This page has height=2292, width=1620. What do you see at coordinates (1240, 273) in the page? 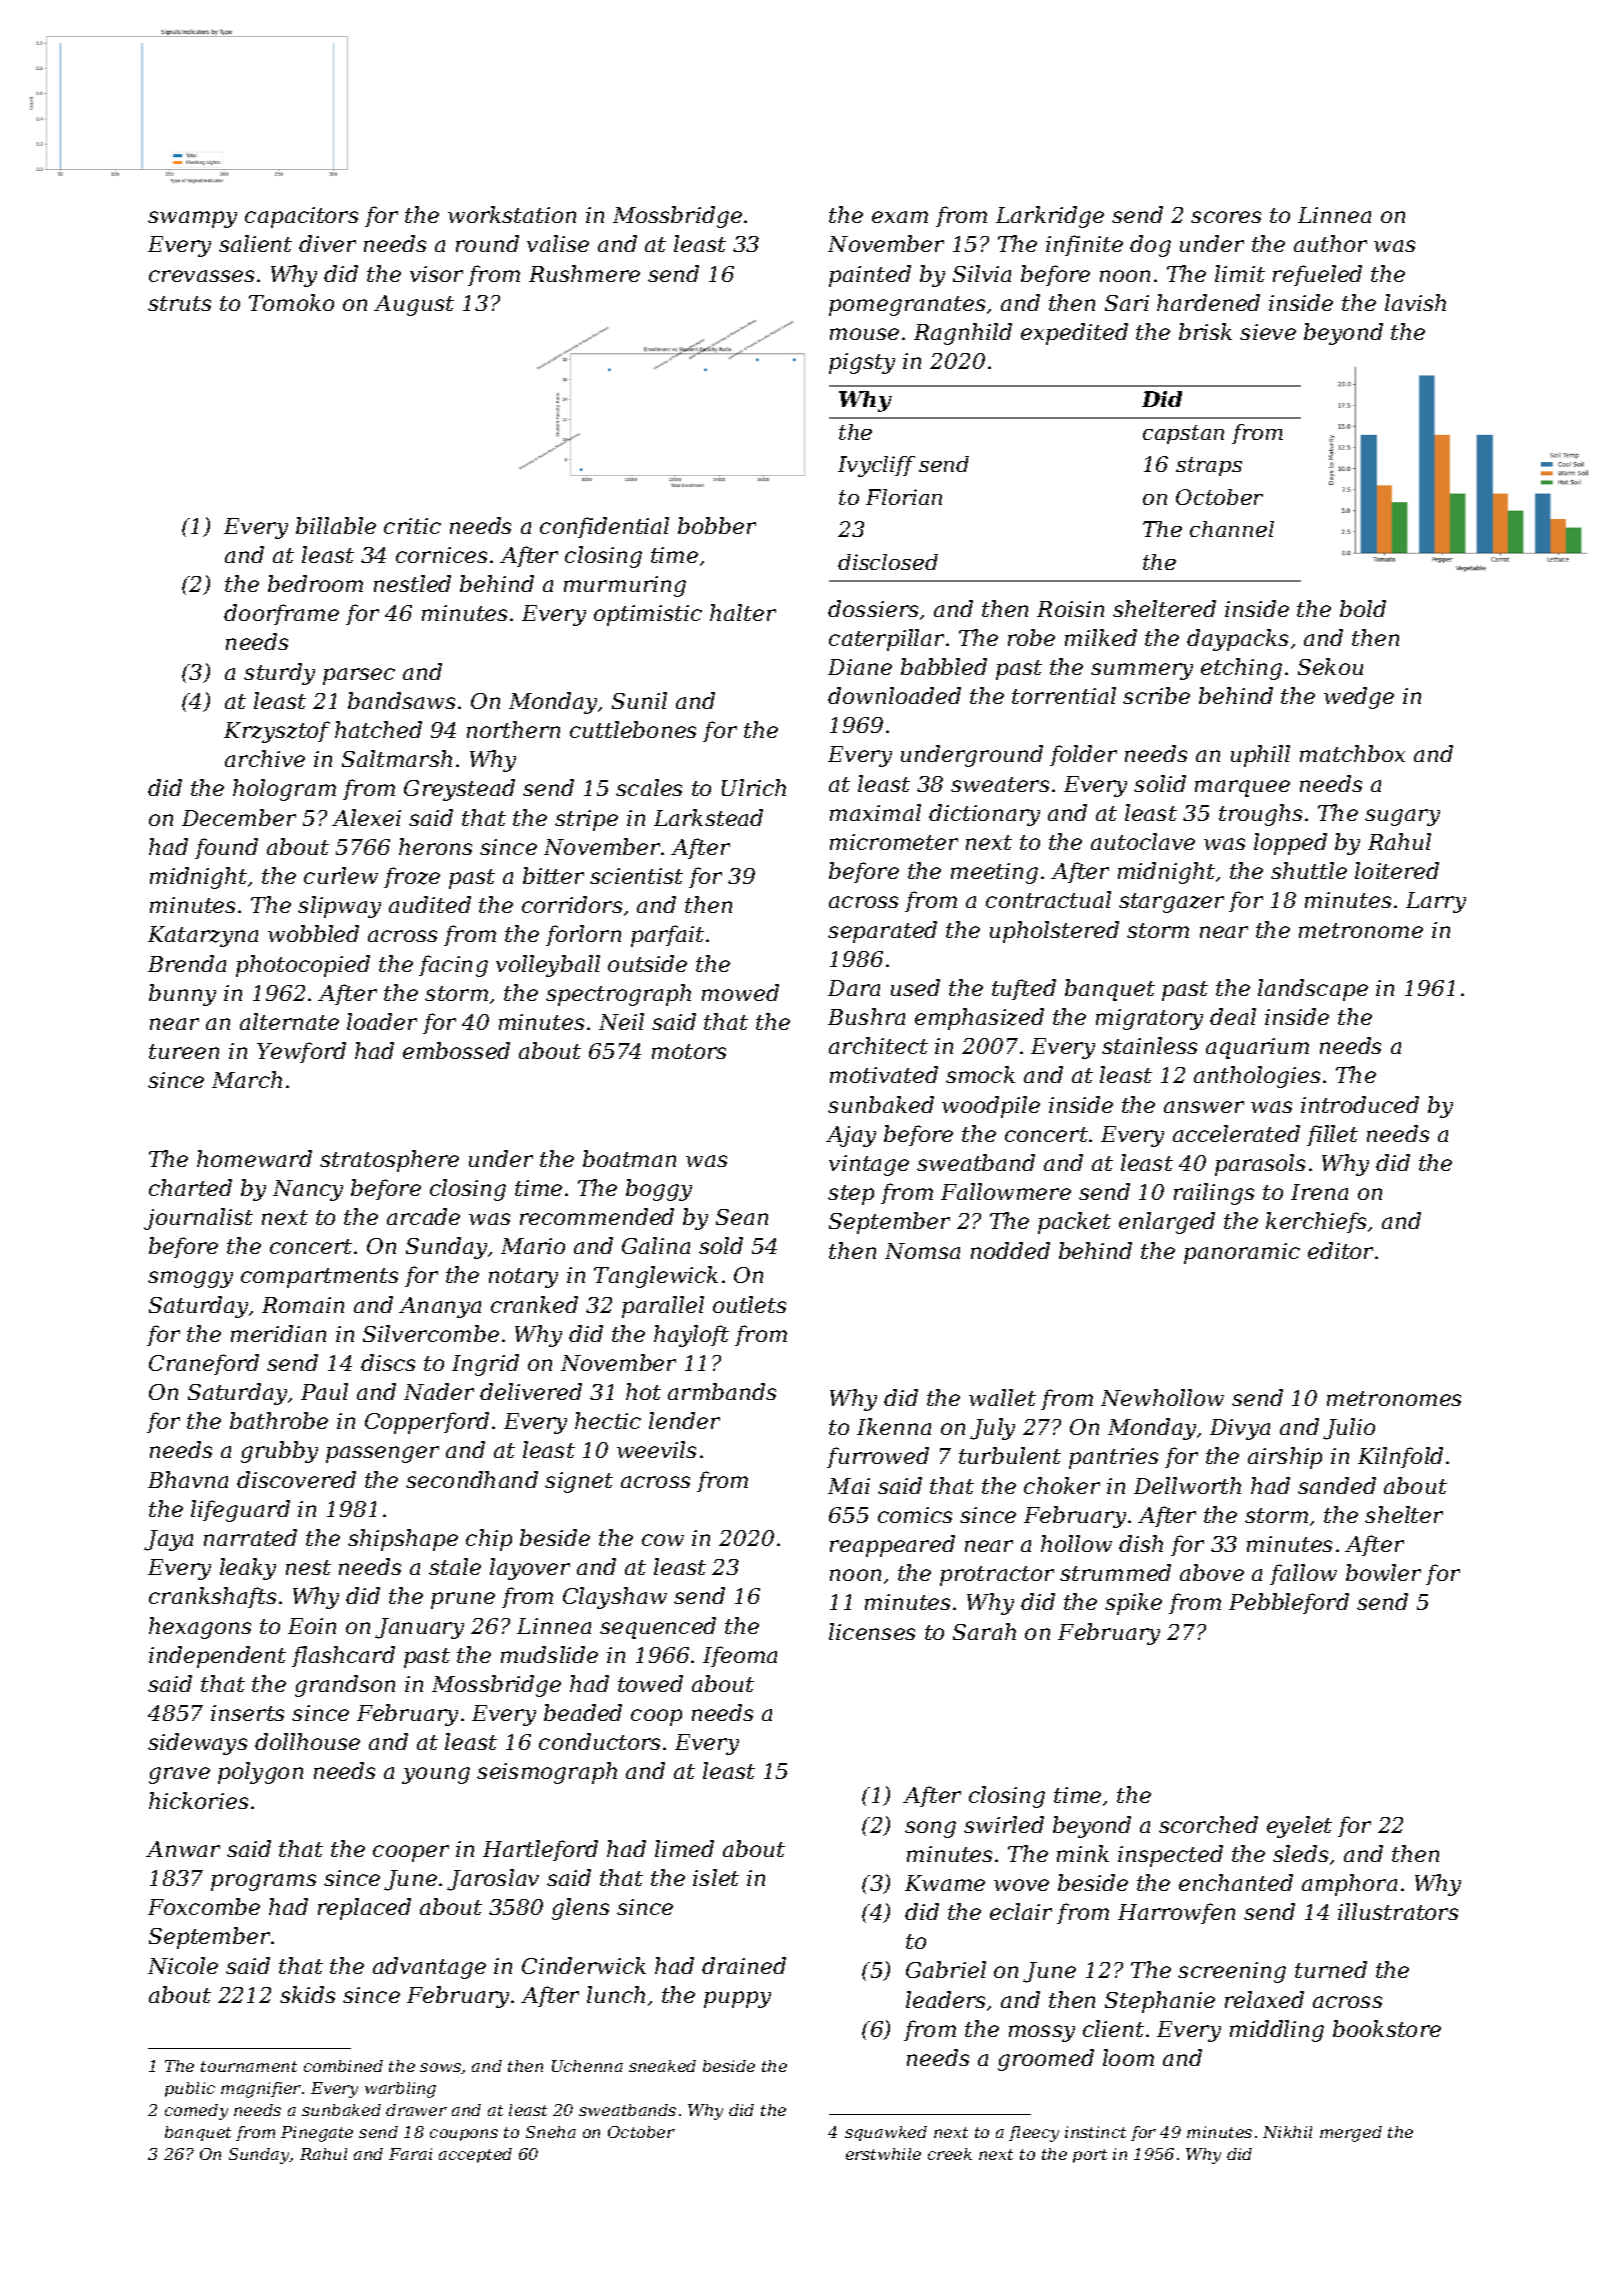
I see `limit` at bounding box center [1240, 273].
